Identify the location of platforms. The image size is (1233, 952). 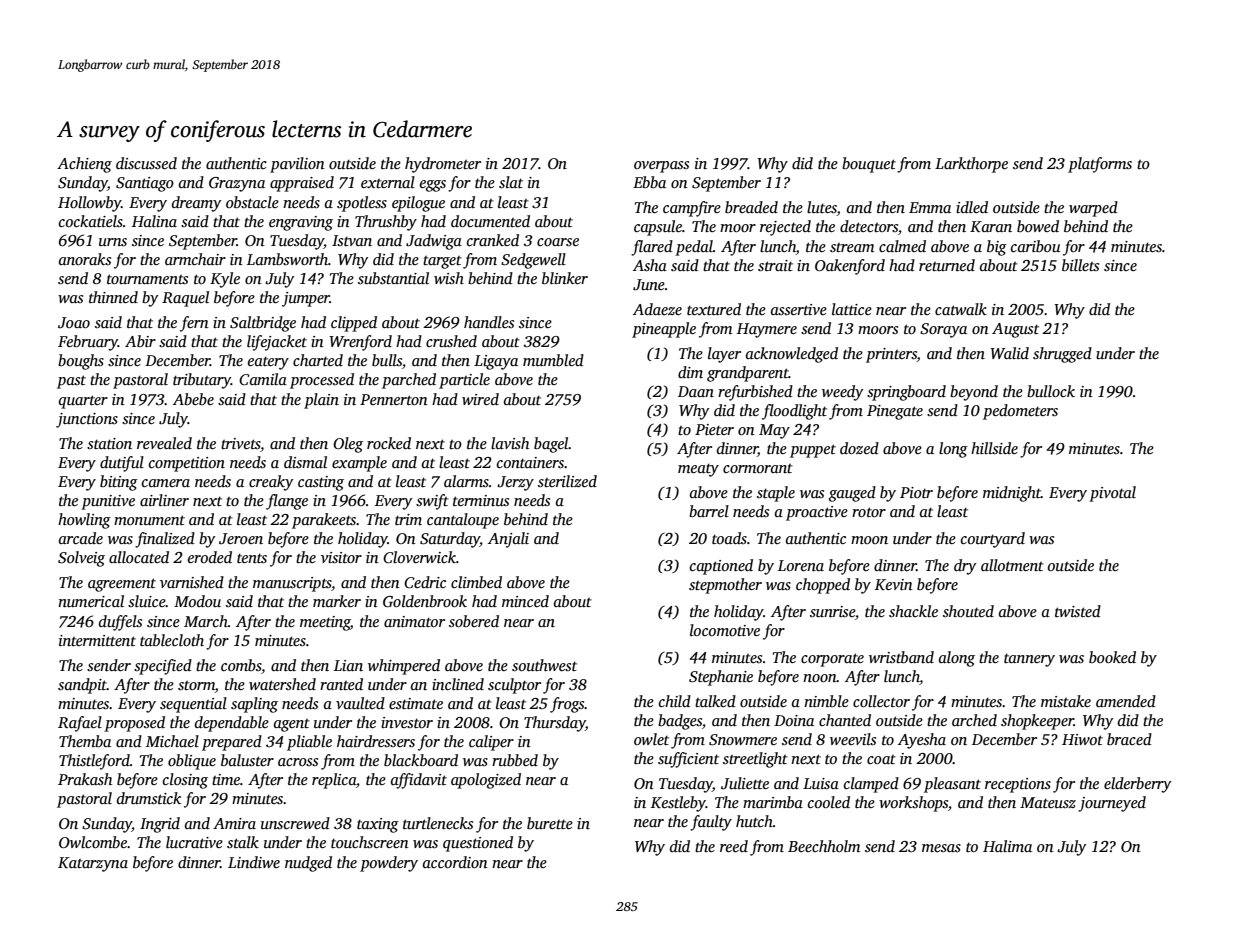
(1100, 165).
